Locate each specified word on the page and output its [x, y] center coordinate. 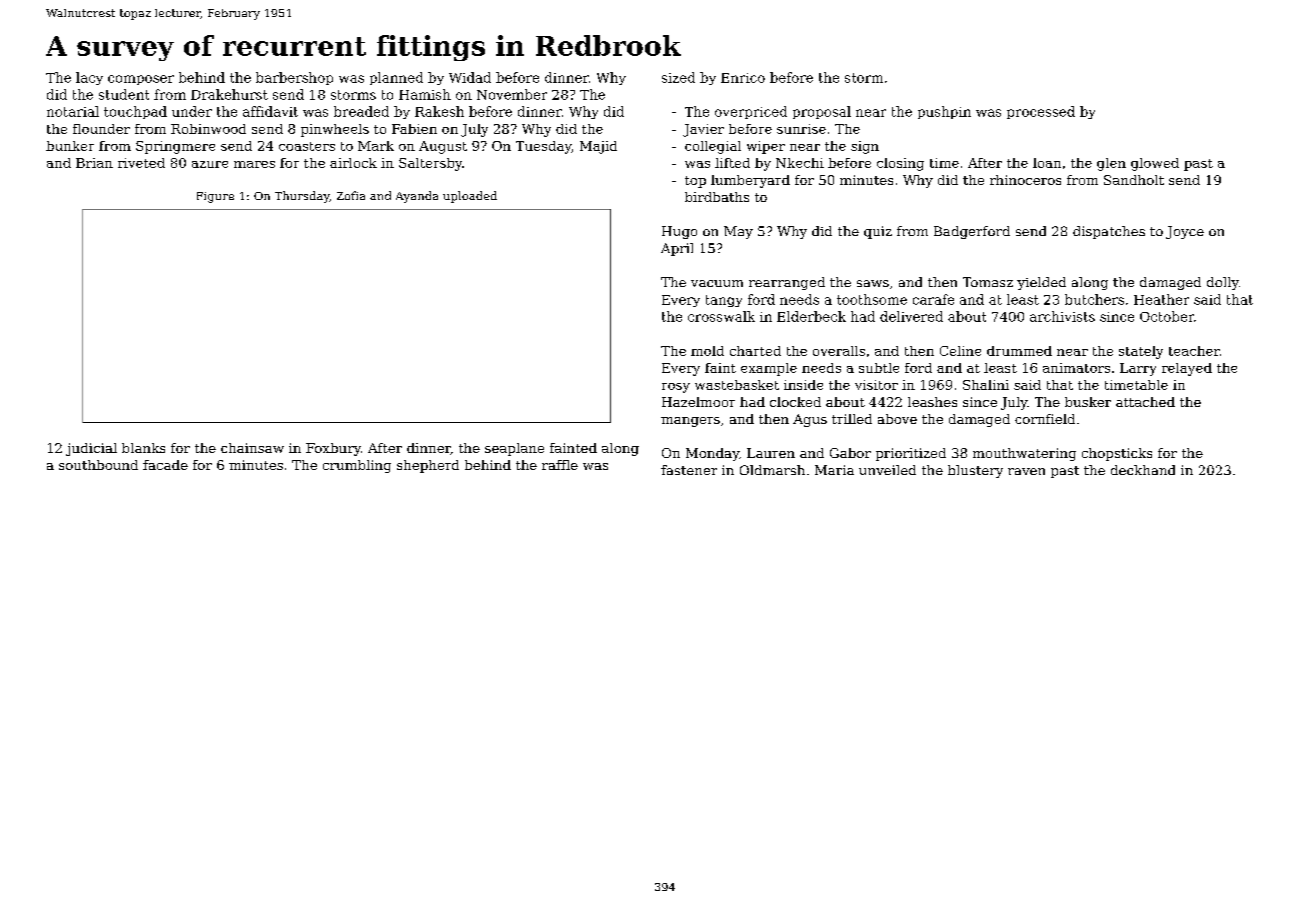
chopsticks [1117, 454]
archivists [1062, 316]
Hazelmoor [698, 402]
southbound [98, 465]
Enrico [743, 78]
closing [900, 164]
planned [396, 78]
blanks [143, 448]
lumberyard [750, 181]
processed [1041, 112]
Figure [215, 197]
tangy [724, 301]
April [677, 249]
